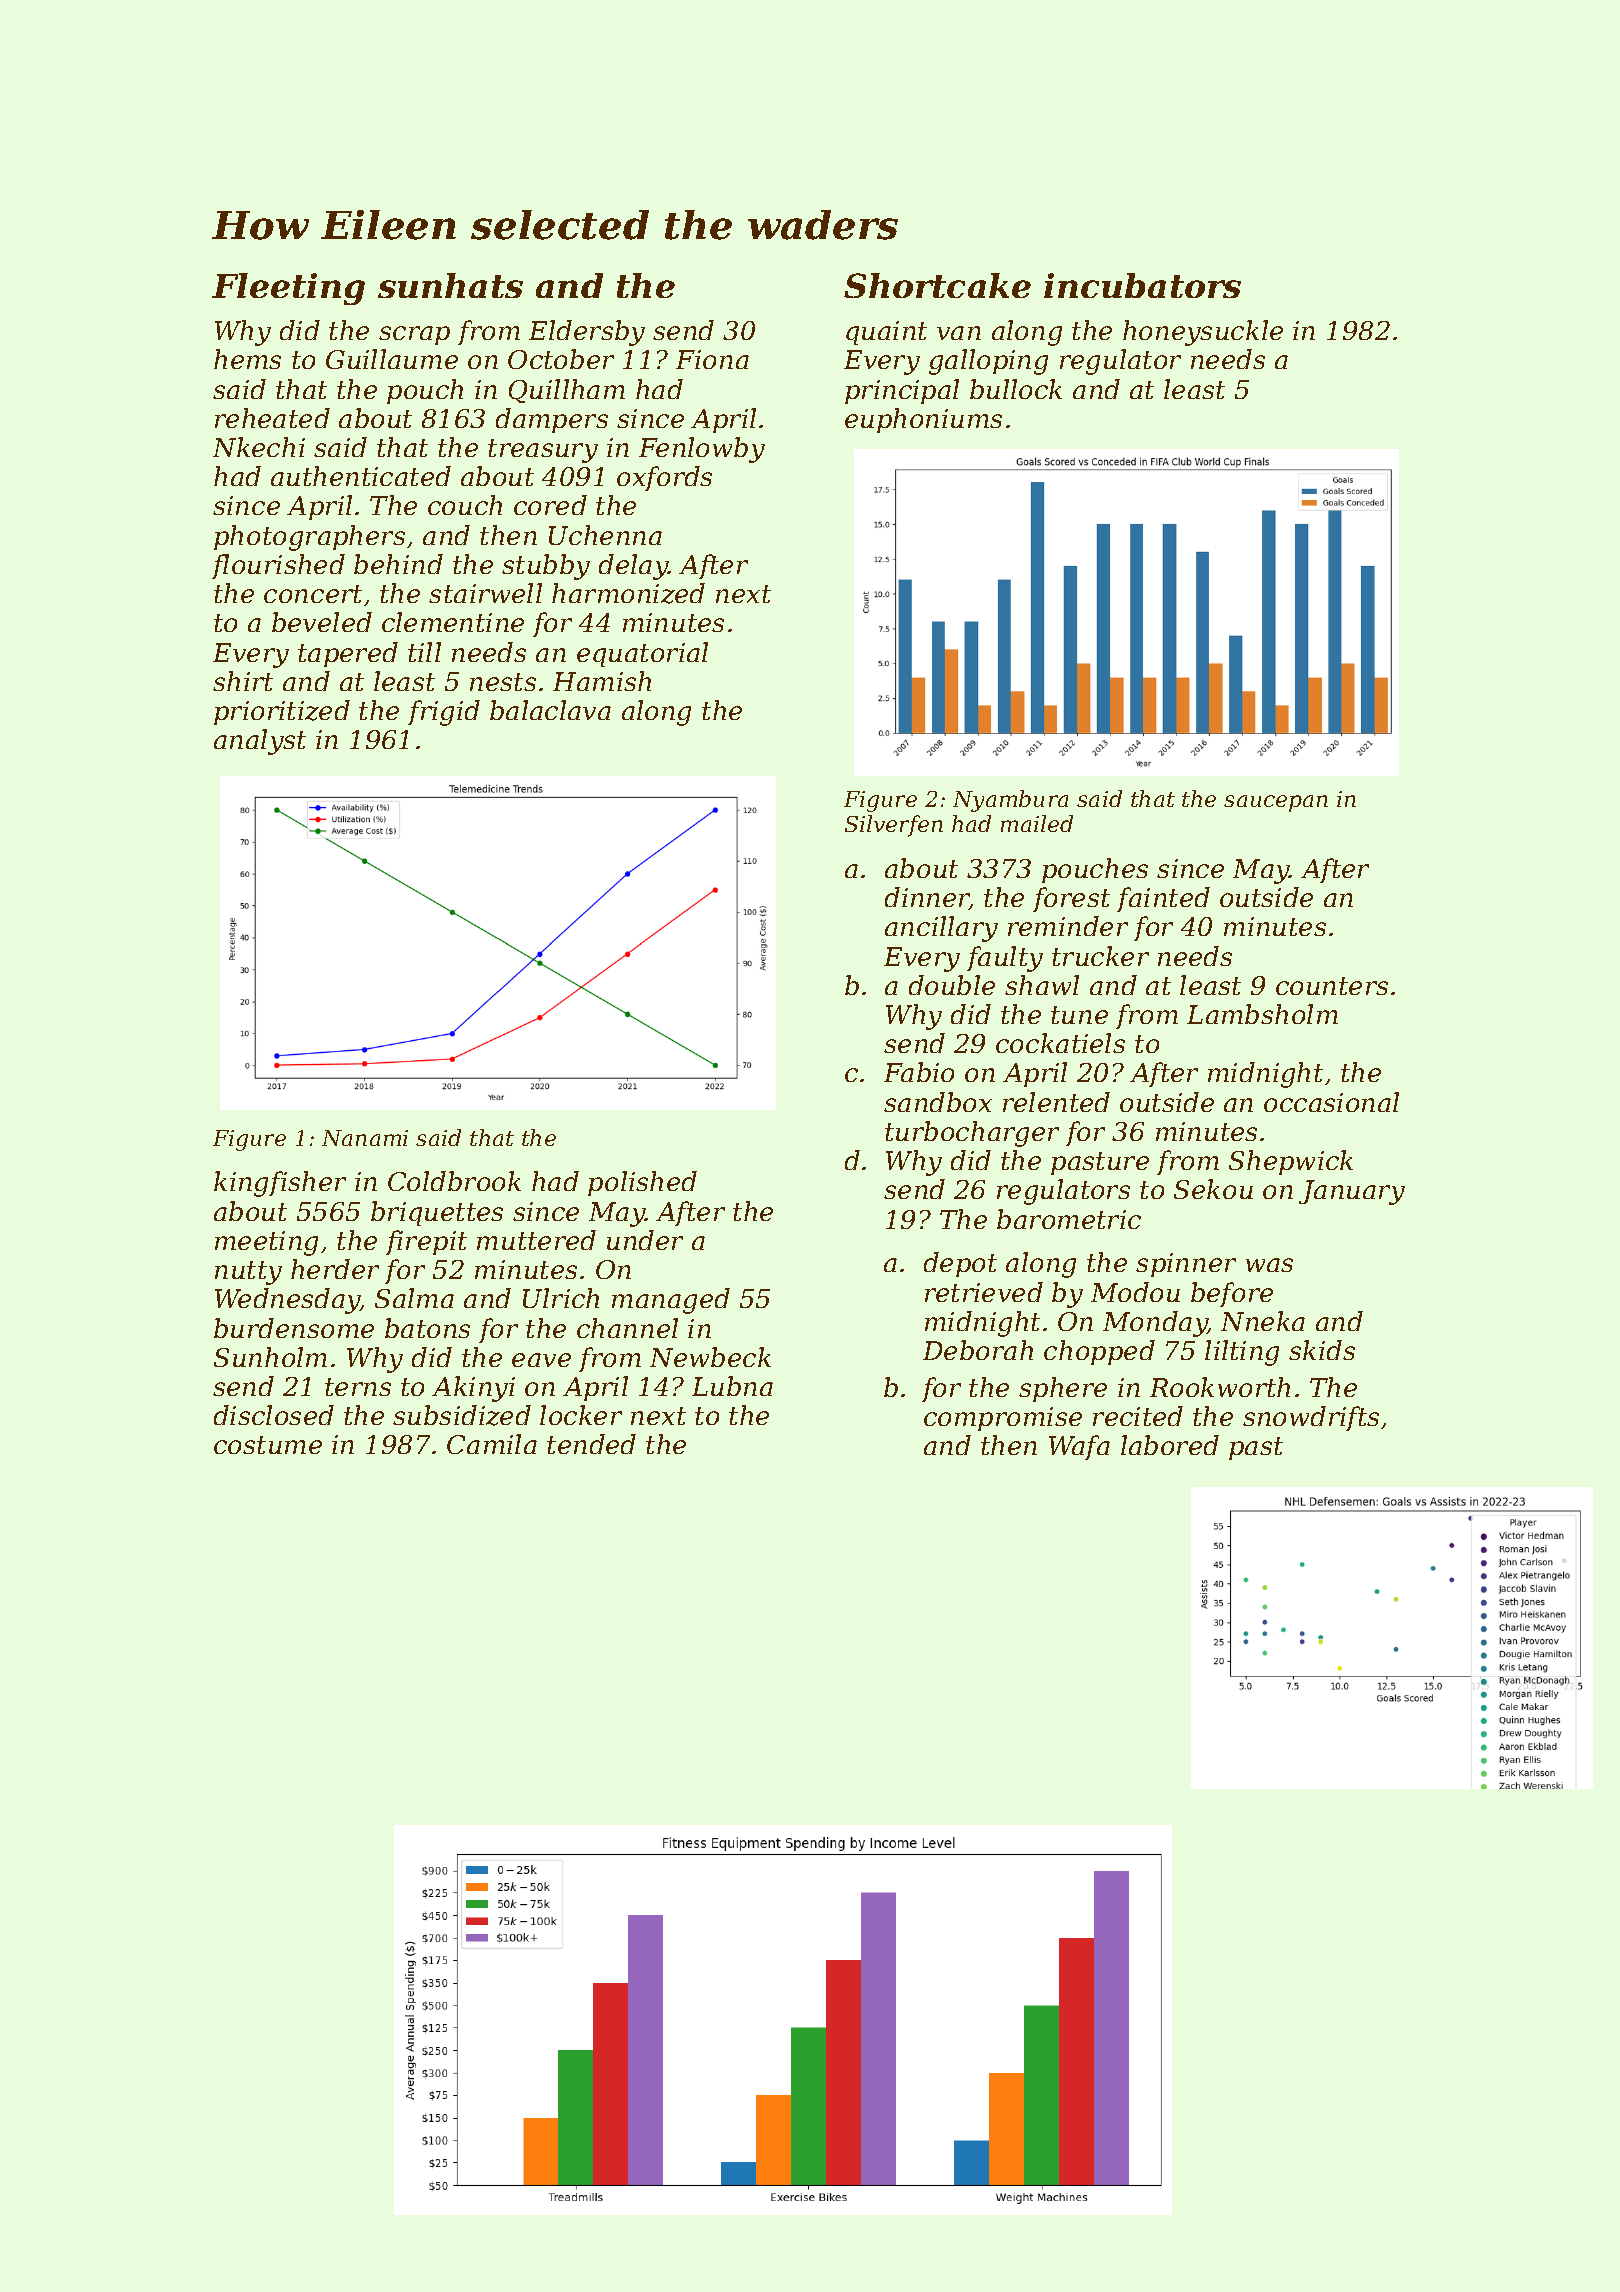 The height and width of the screenshot is (2292, 1620). I want to click on analyst, so click(260, 742).
